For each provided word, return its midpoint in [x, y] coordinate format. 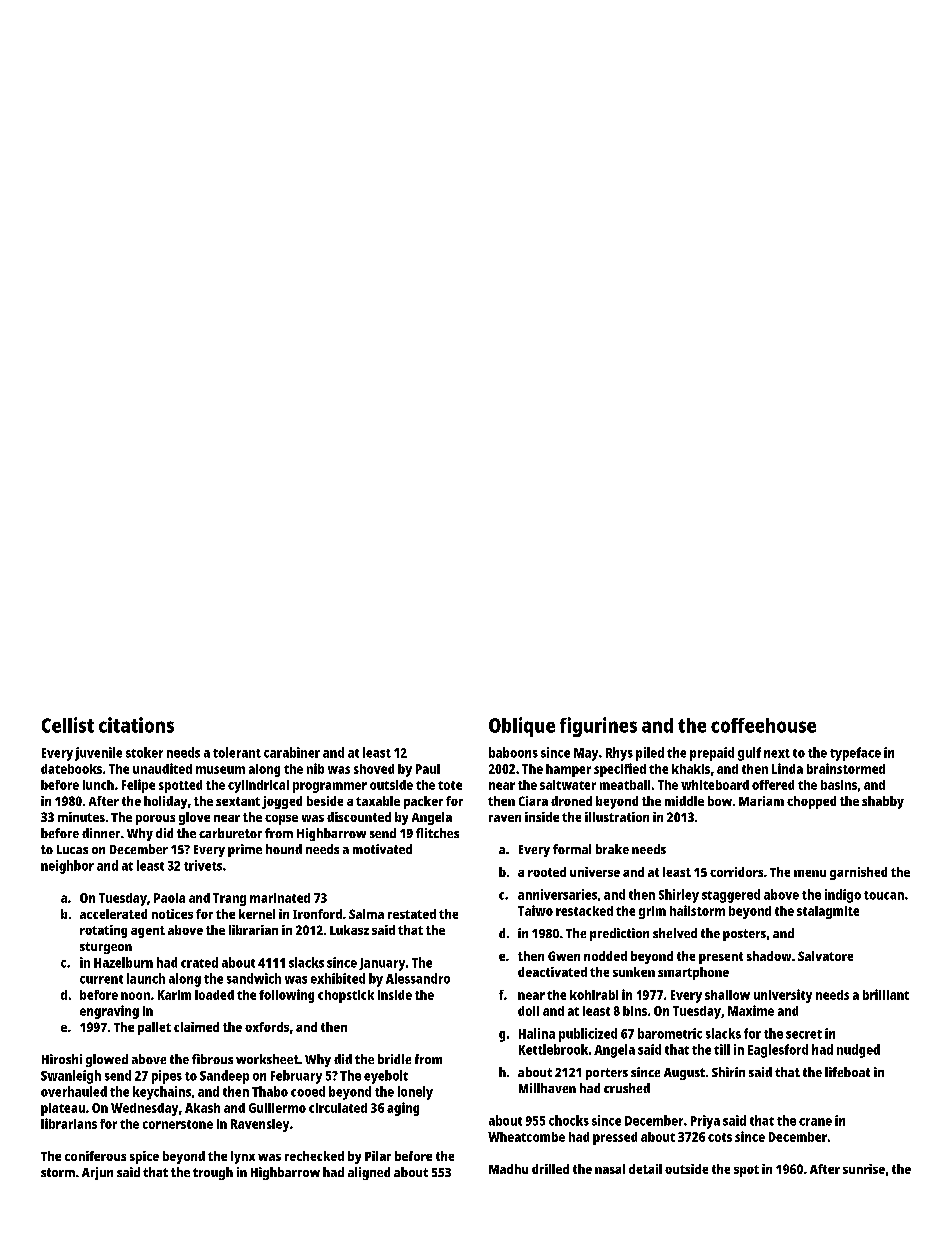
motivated [382, 849]
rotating [103, 931]
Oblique [522, 727]
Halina [537, 1033]
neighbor [67, 867]
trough [213, 1173]
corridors [736, 872]
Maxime [751, 1010]
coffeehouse [763, 725]
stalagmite [828, 912]
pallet [154, 1028]
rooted [547, 872]
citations [136, 725]
